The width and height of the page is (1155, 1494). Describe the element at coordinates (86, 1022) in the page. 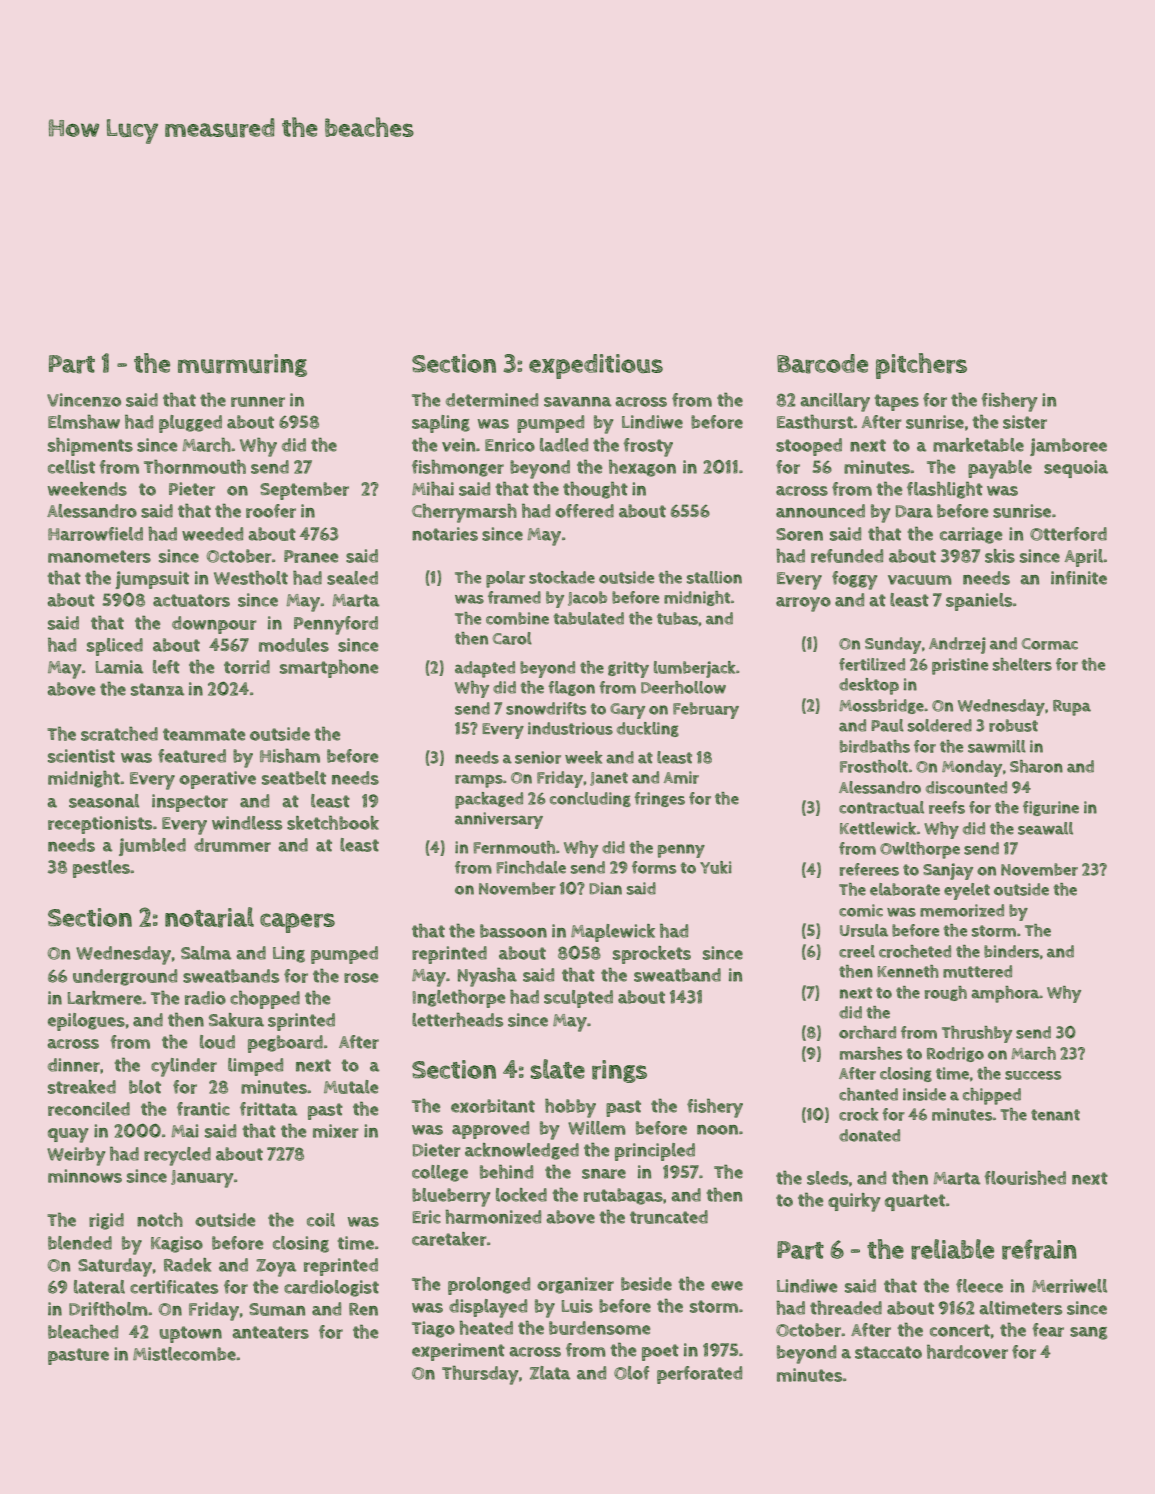

I see `epilogues` at that location.
